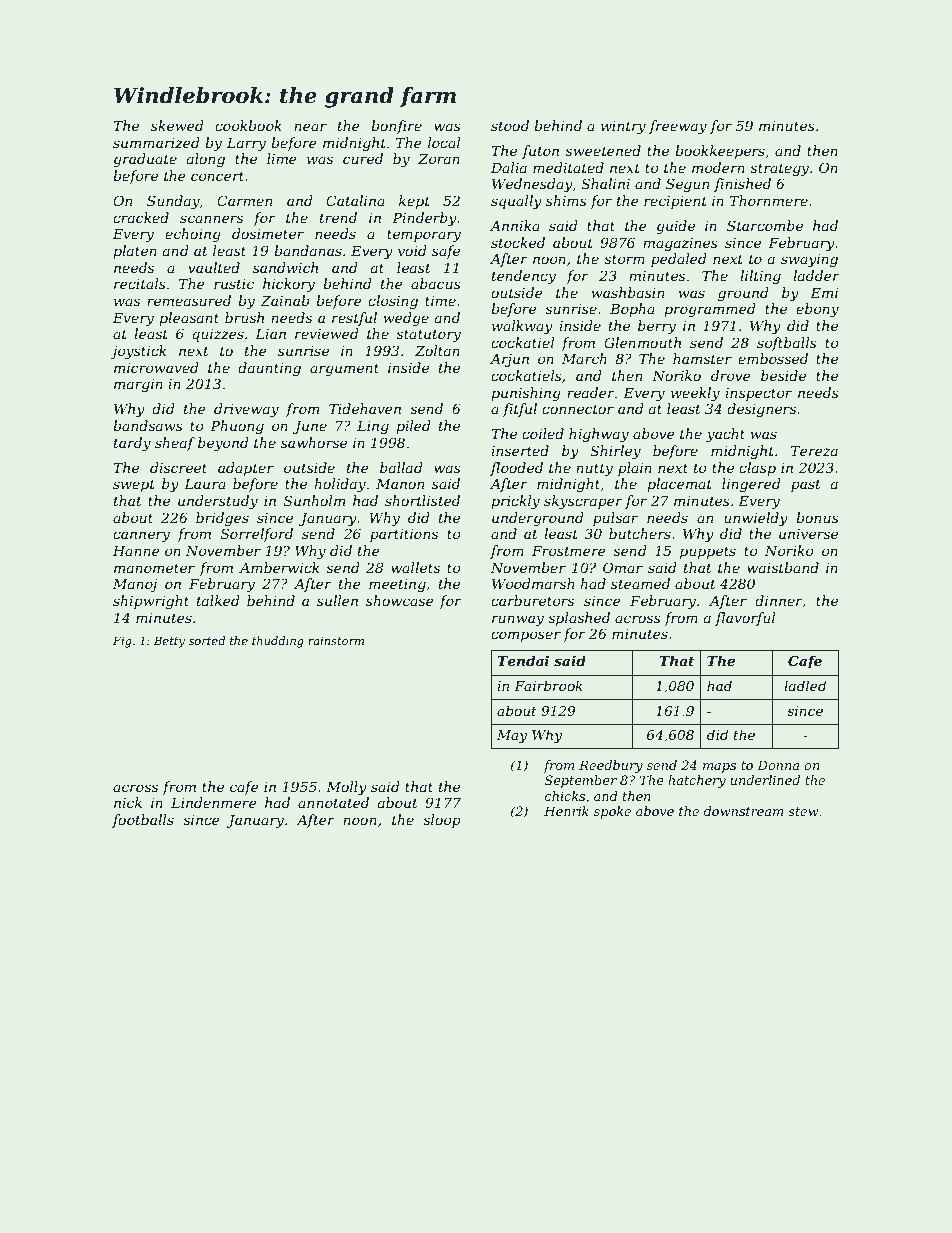 The image size is (952, 1233). What do you see at coordinates (278, 642) in the page?
I see `thudding` at bounding box center [278, 642].
